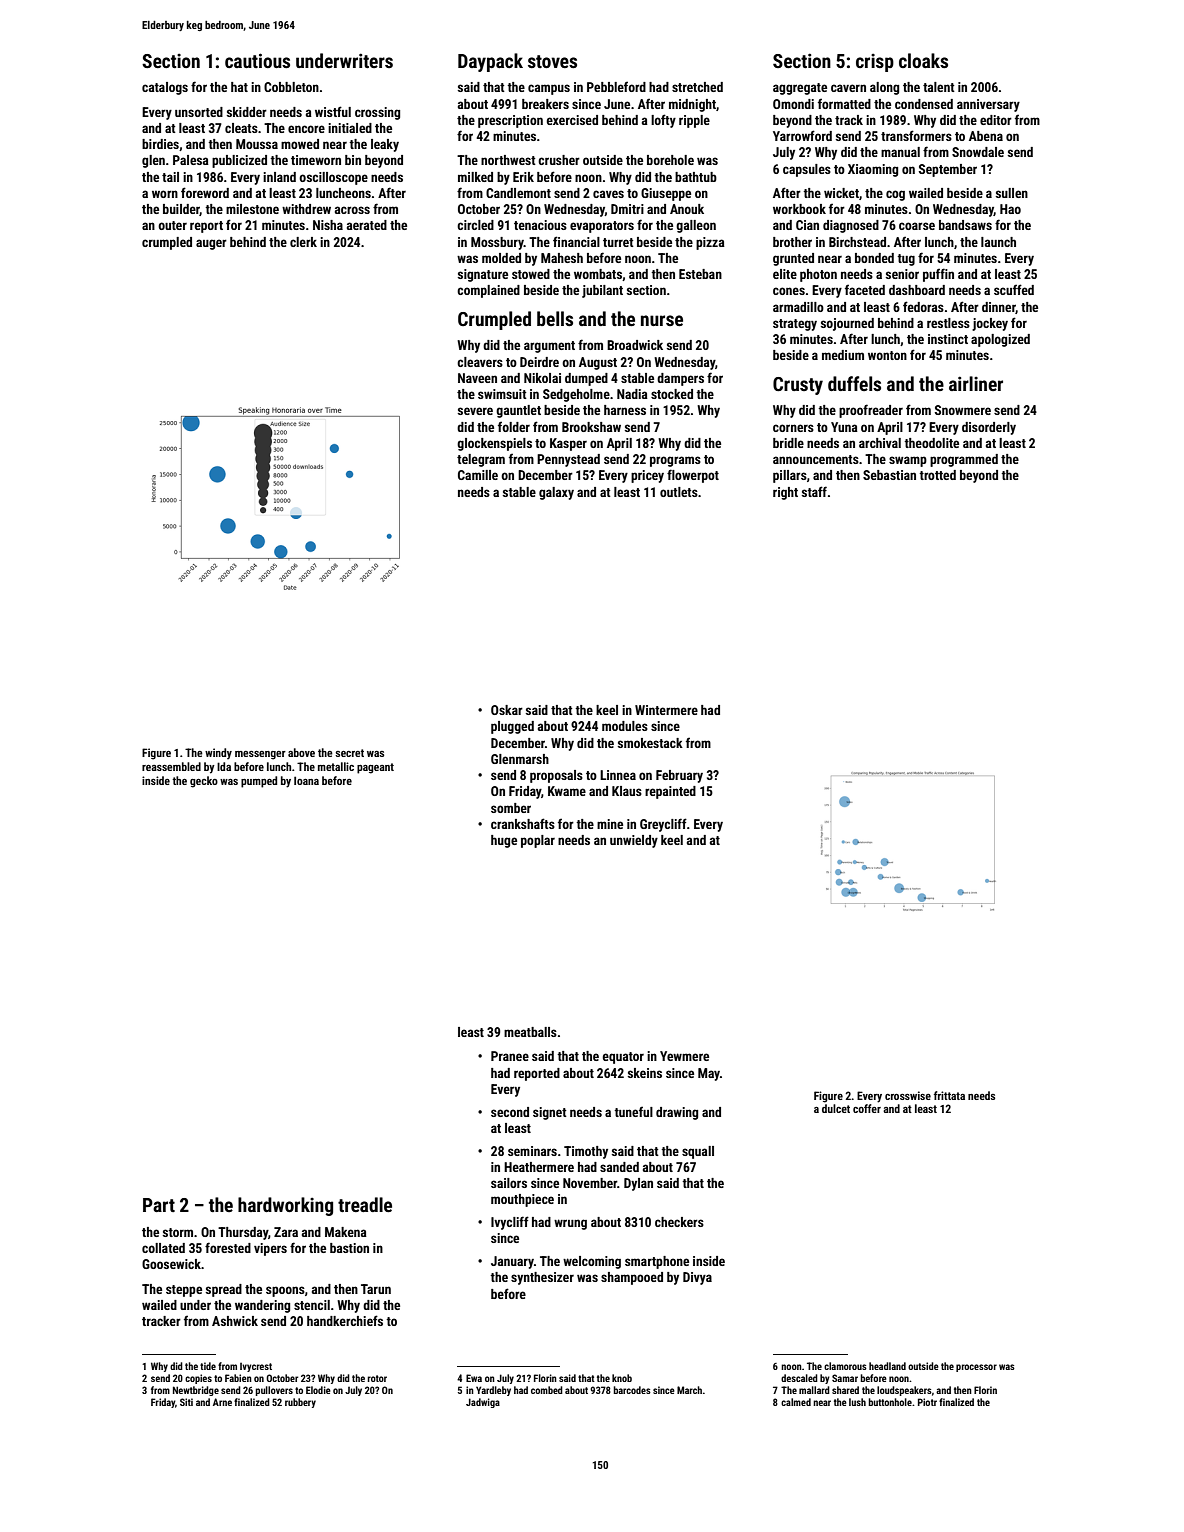 This screenshot has height=1532, width=1184. What do you see at coordinates (679, 1222) in the screenshot?
I see `checkers` at bounding box center [679, 1222].
